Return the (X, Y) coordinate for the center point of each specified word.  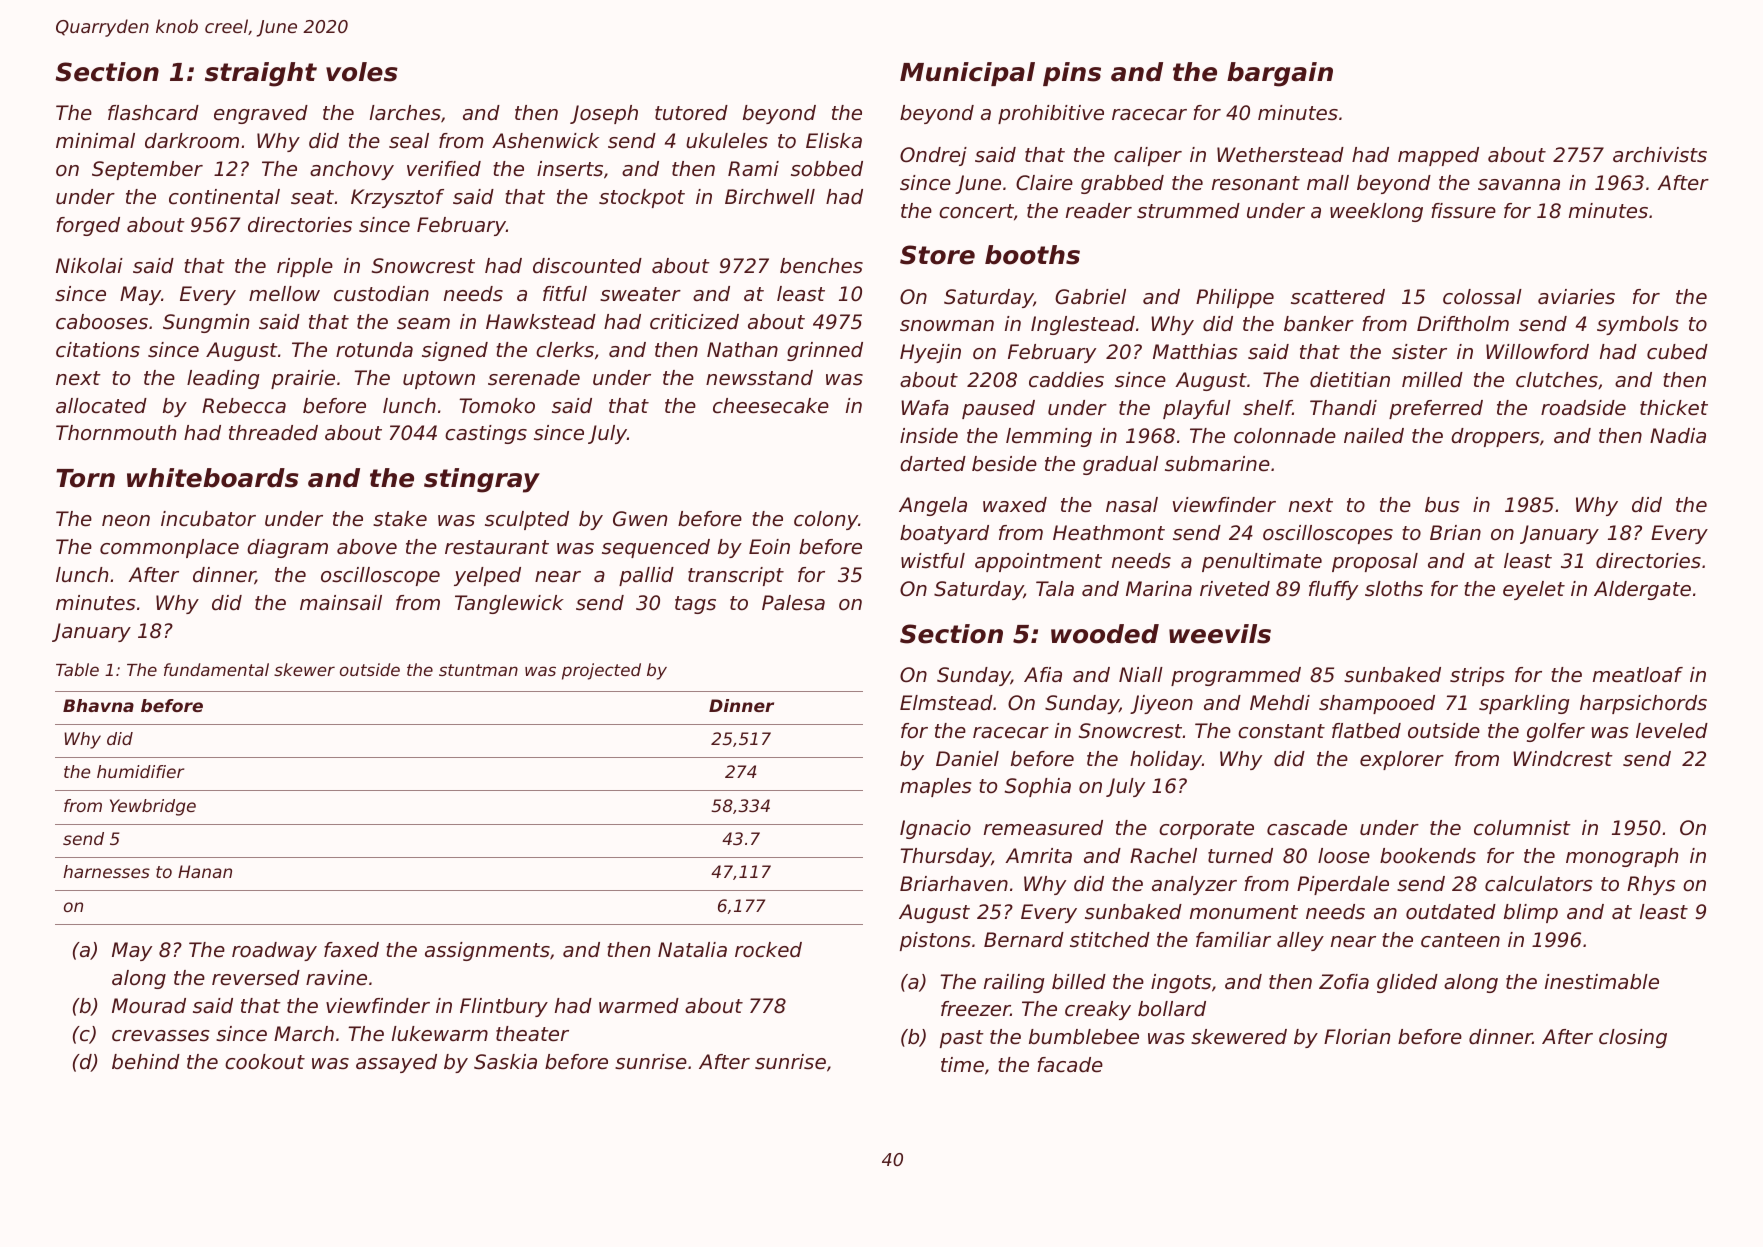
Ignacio (935, 829)
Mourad (149, 1006)
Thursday (946, 857)
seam (423, 324)
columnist (1522, 828)
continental (224, 197)
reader (1099, 211)
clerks (565, 350)
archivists (1660, 155)
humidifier (140, 771)
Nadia (1678, 436)
